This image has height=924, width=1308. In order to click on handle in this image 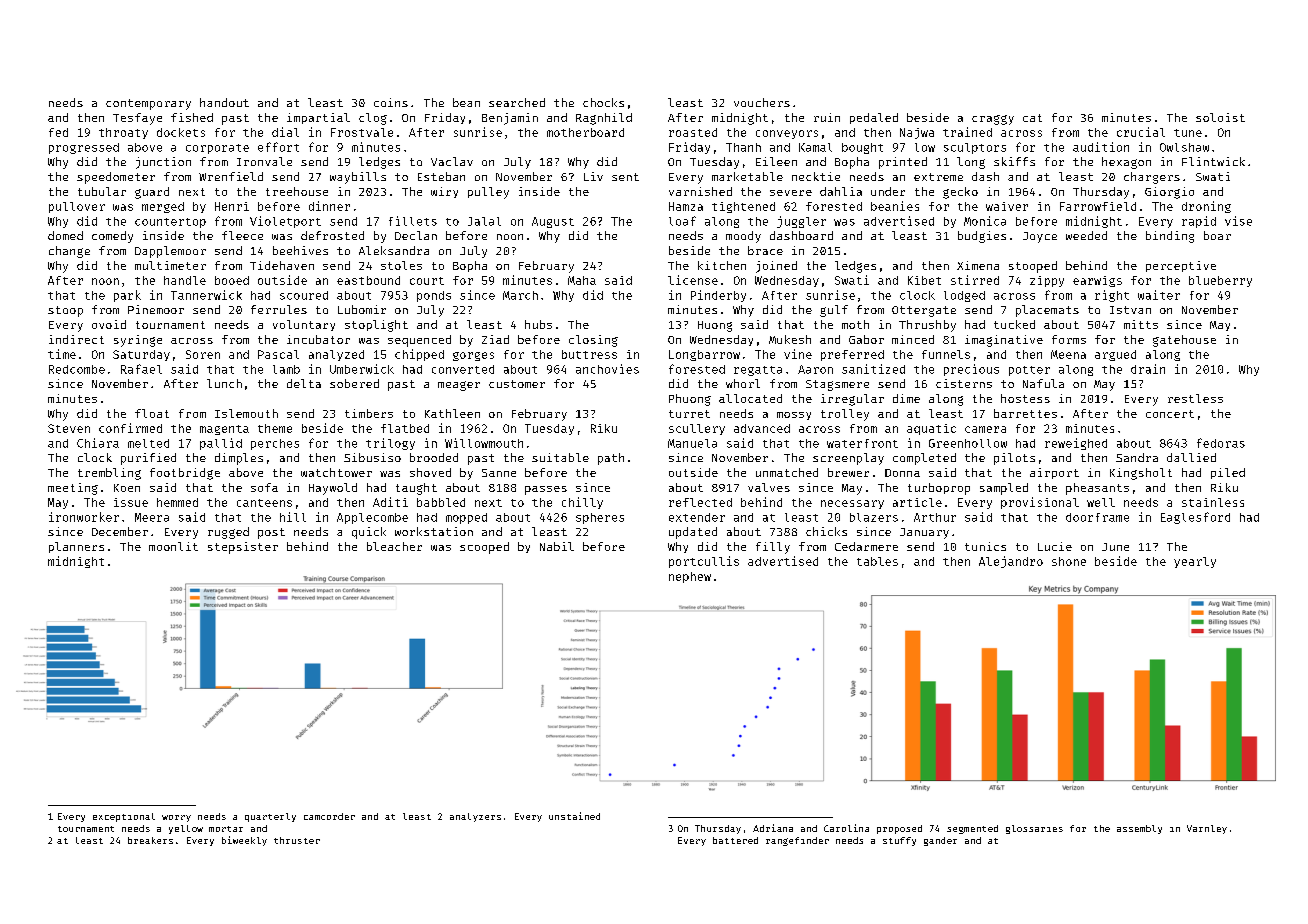, I will do `click(185, 280)`.
